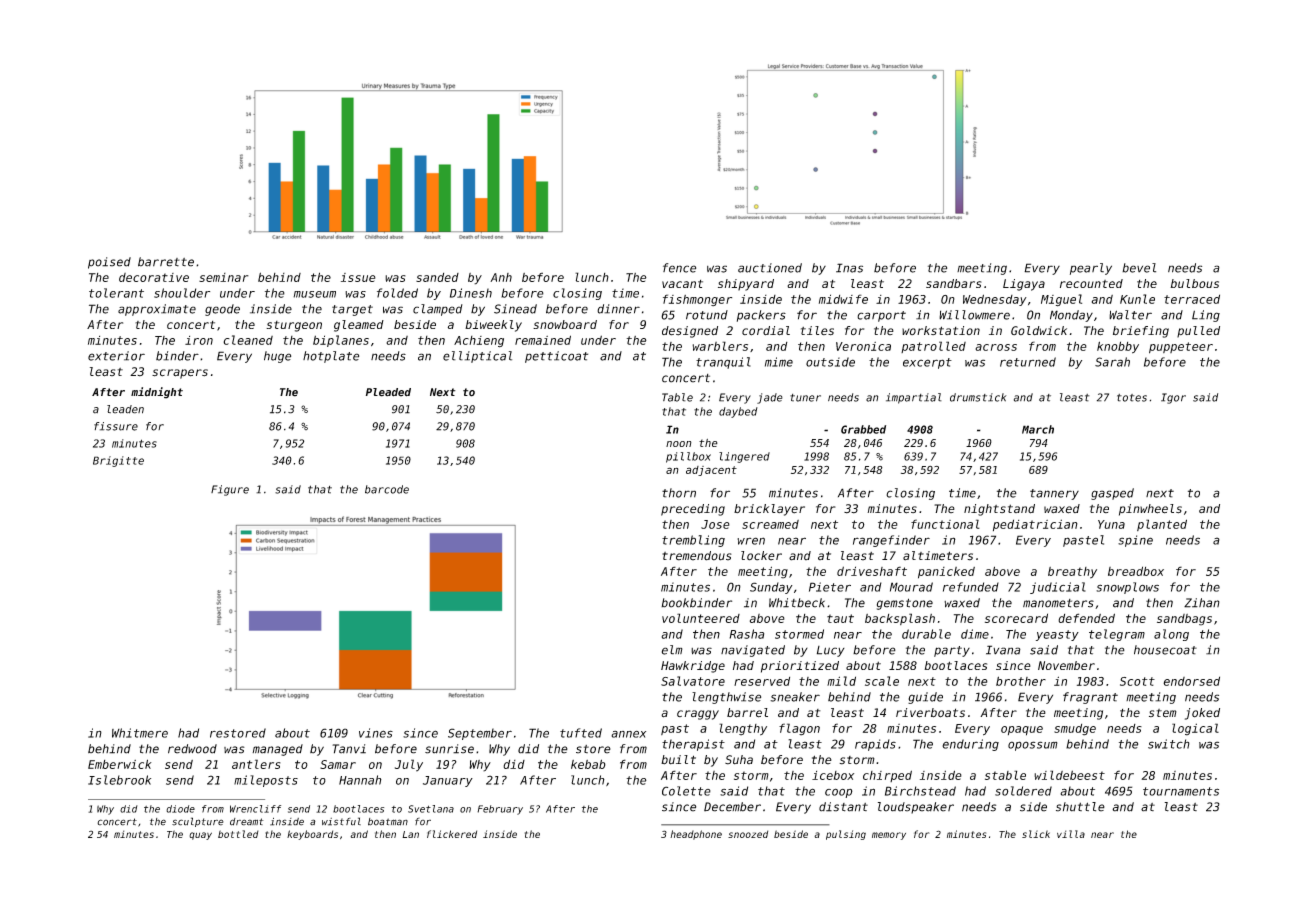  What do you see at coordinates (701, 618) in the page?
I see `volunteered` at bounding box center [701, 618].
